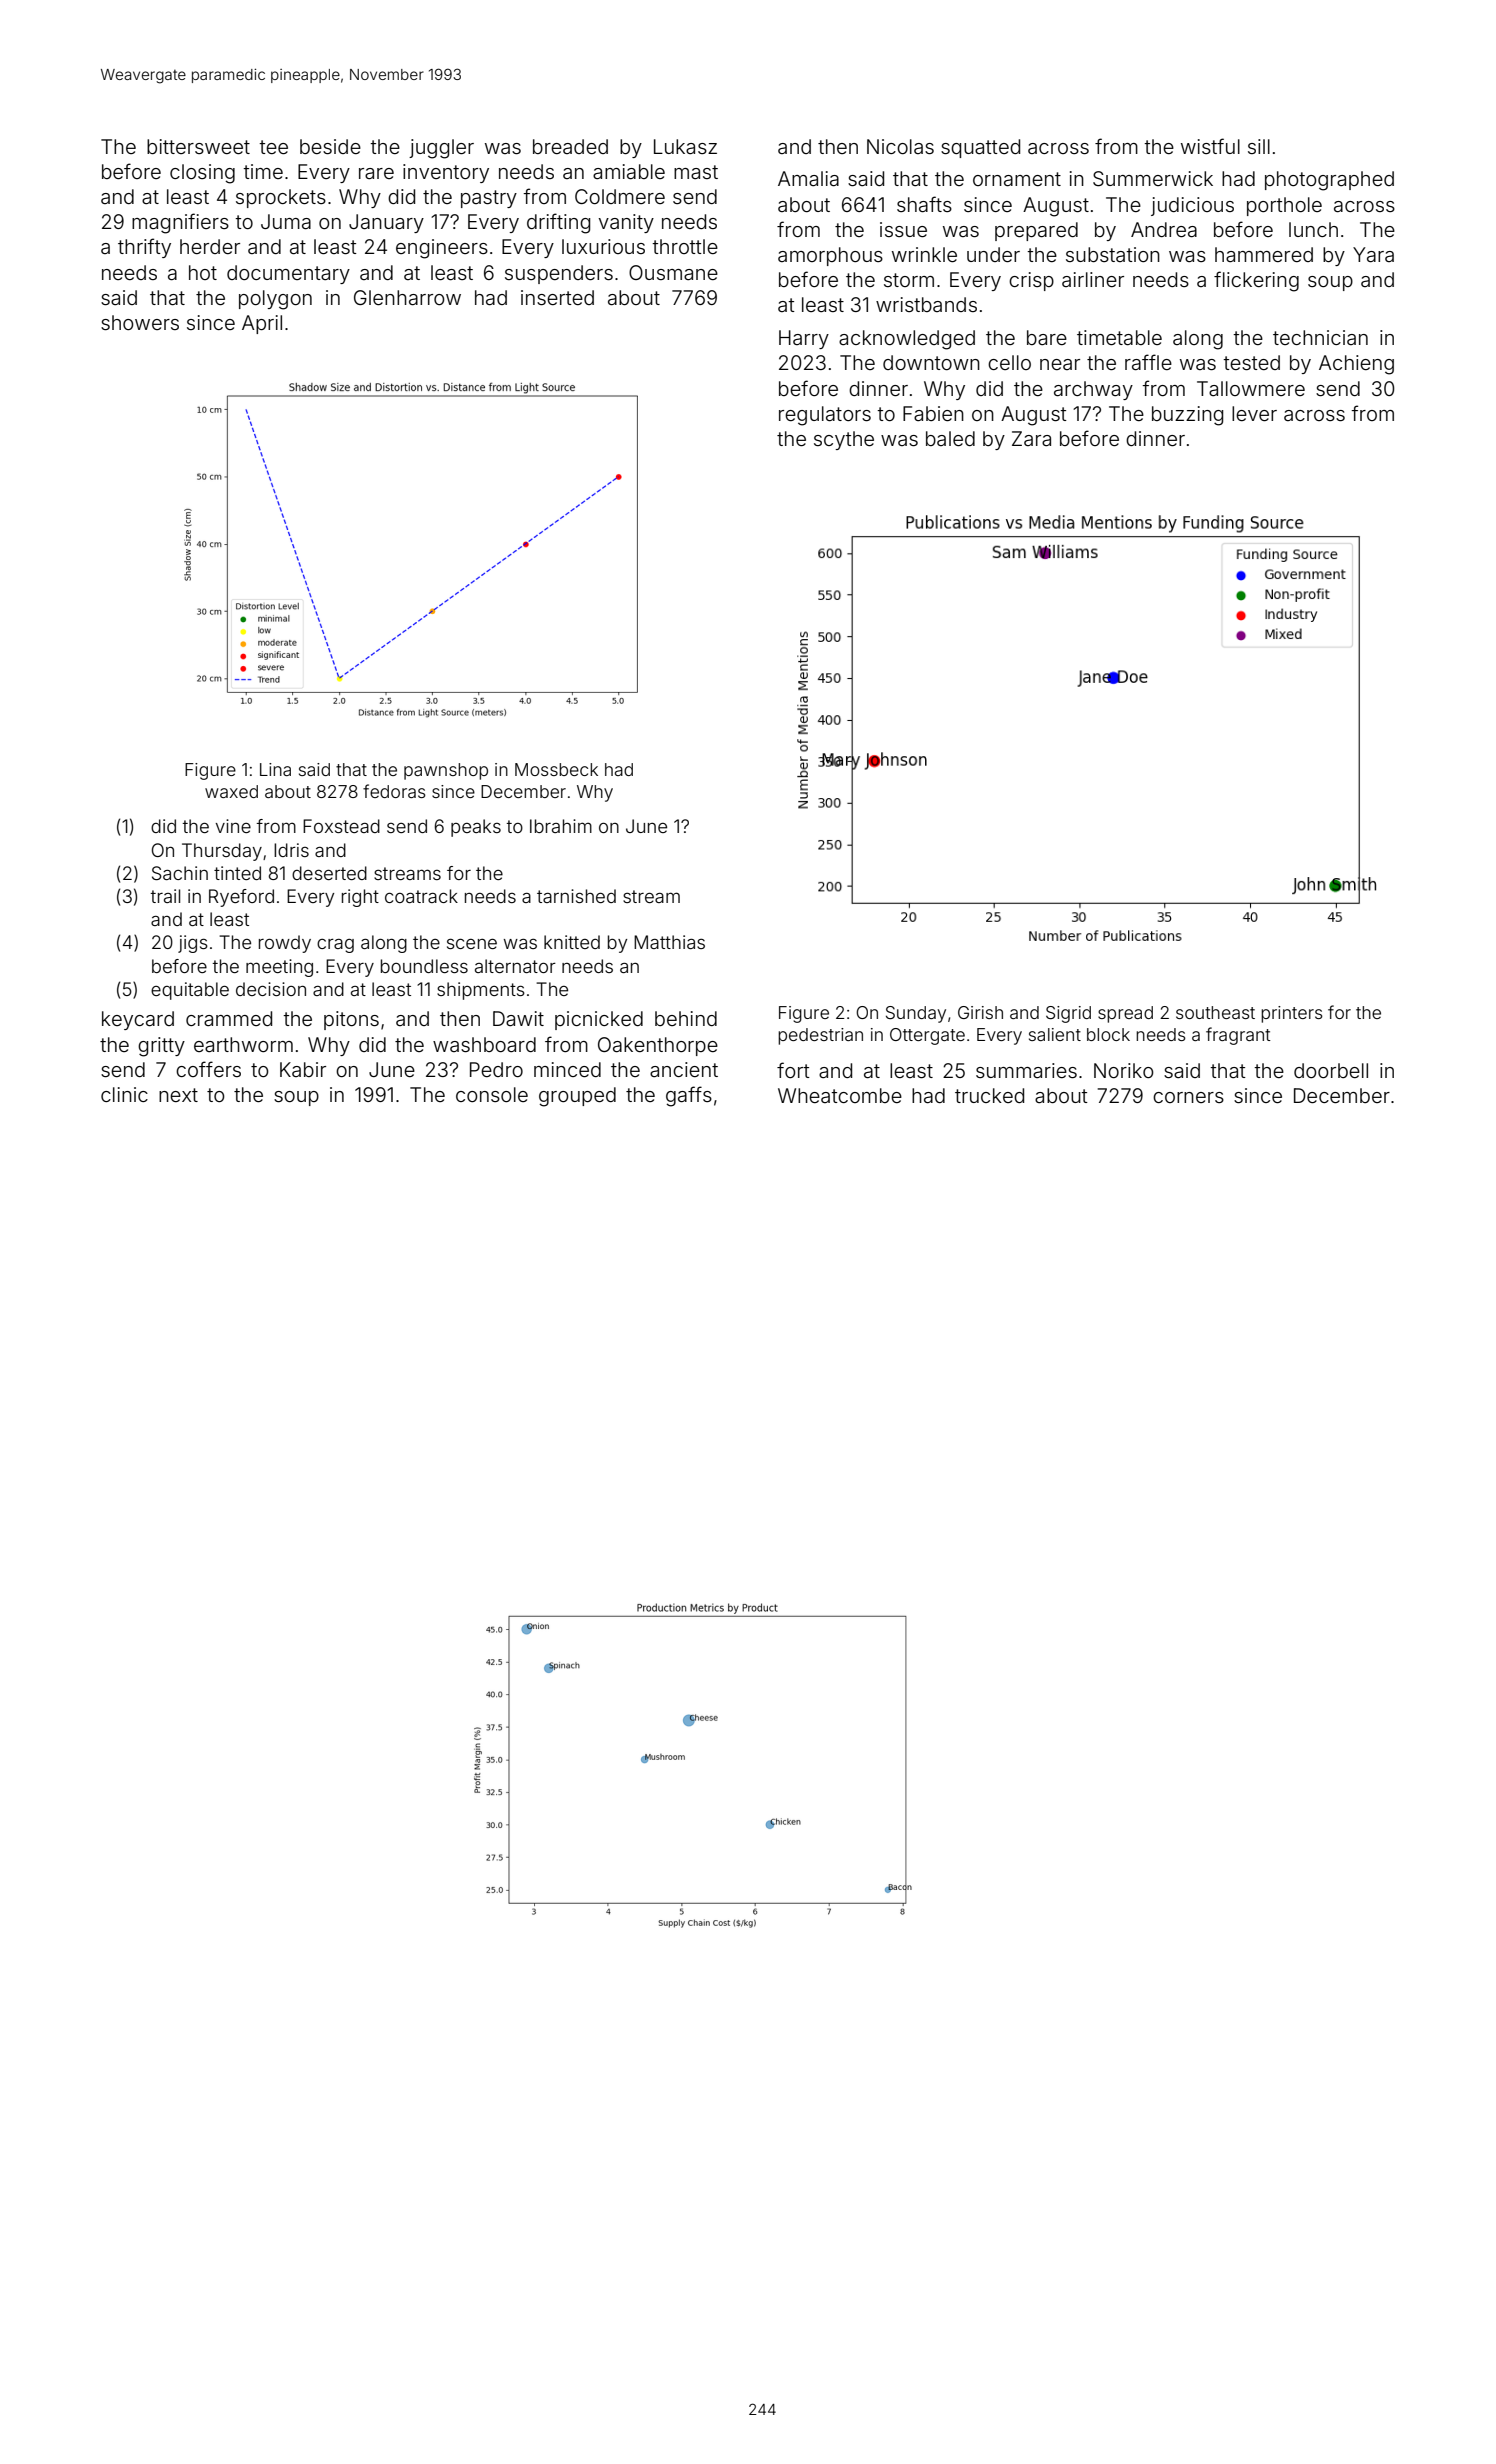 This screenshot has height=2464, width=1496. What do you see at coordinates (950, 438) in the screenshot?
I see `baled` at bounding box center [950, 438].
